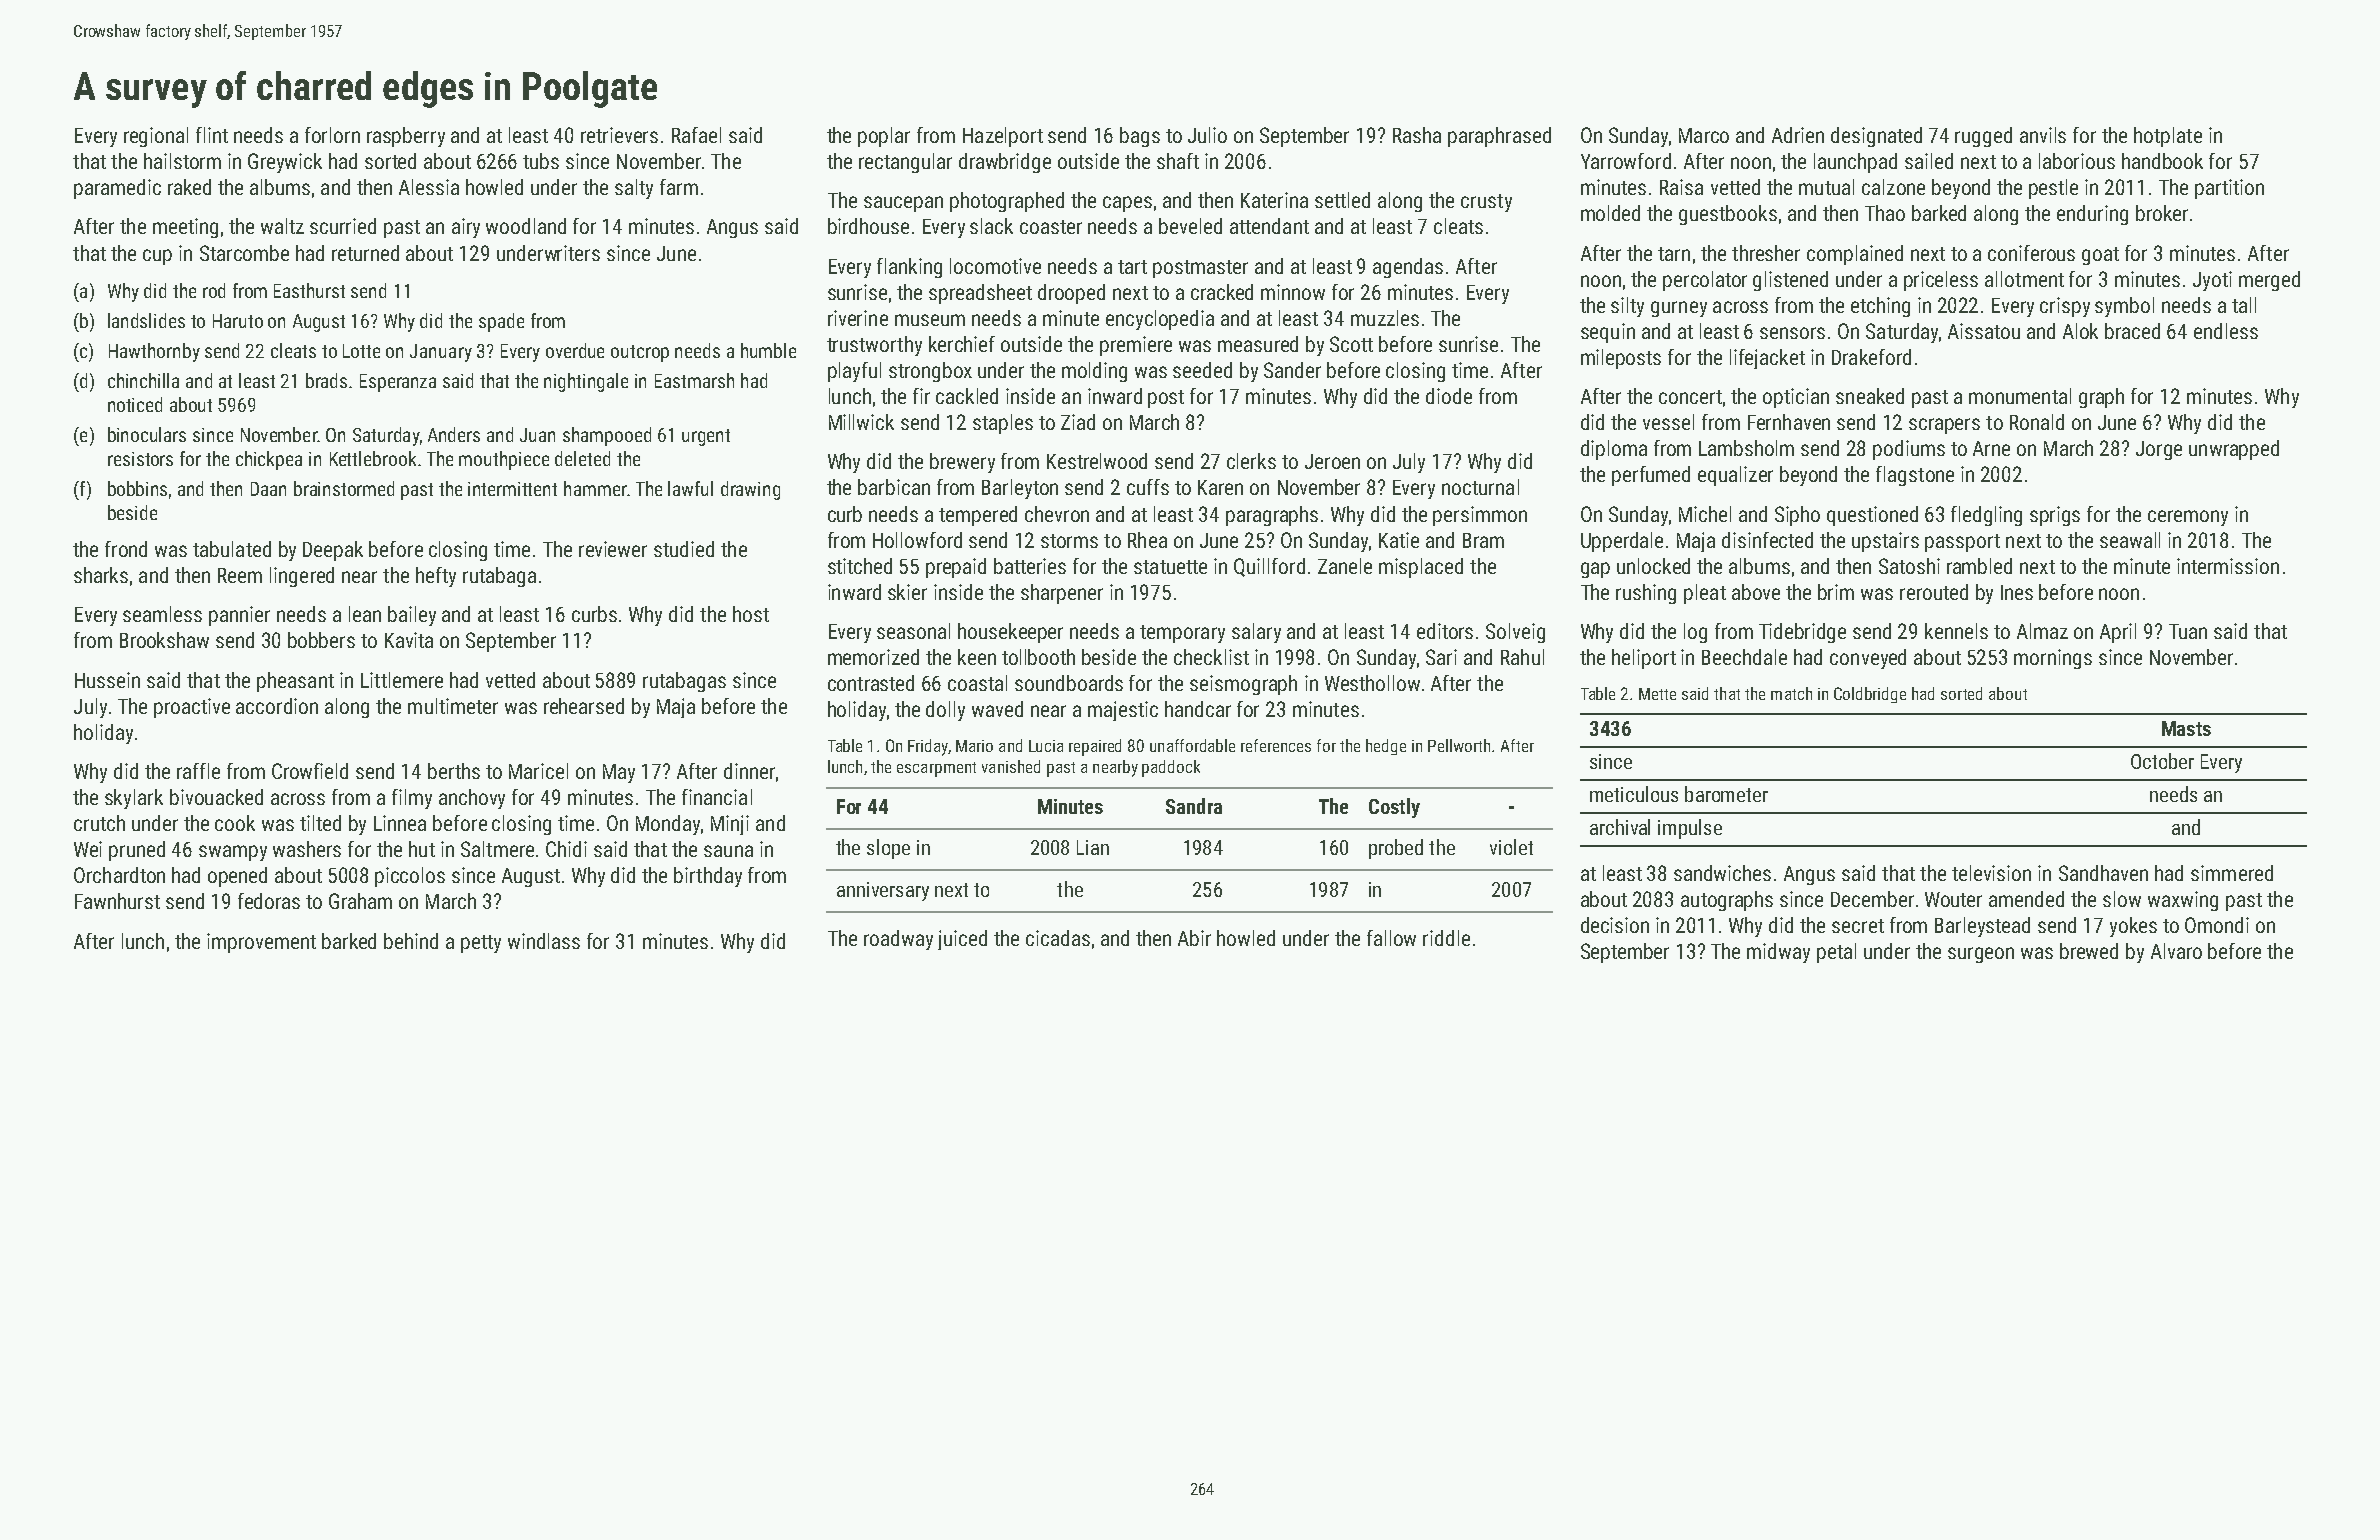  I want to click on juiced, so click(962, 940).
